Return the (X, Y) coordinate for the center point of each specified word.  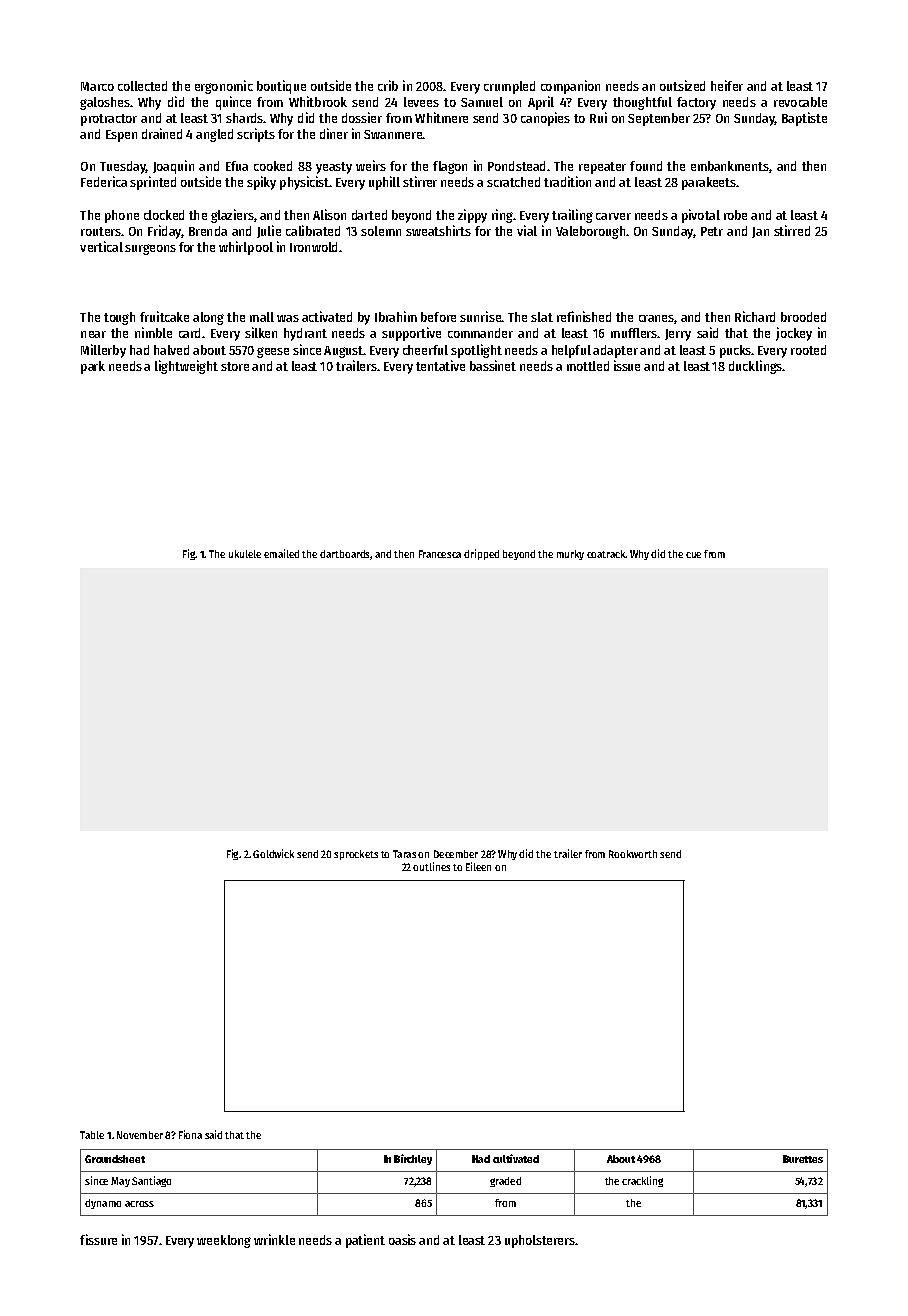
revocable (800, 102)
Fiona (190, 1134)
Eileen (478, 866)
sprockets (356, 855)
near (93, 334)
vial (527, 230)
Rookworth (633, 854)
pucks (735, 351)
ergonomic (224, 87)
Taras (404, 854)
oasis (402, 1239)
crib (388, 85)
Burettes (803, 1159)
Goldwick (273, 853)
